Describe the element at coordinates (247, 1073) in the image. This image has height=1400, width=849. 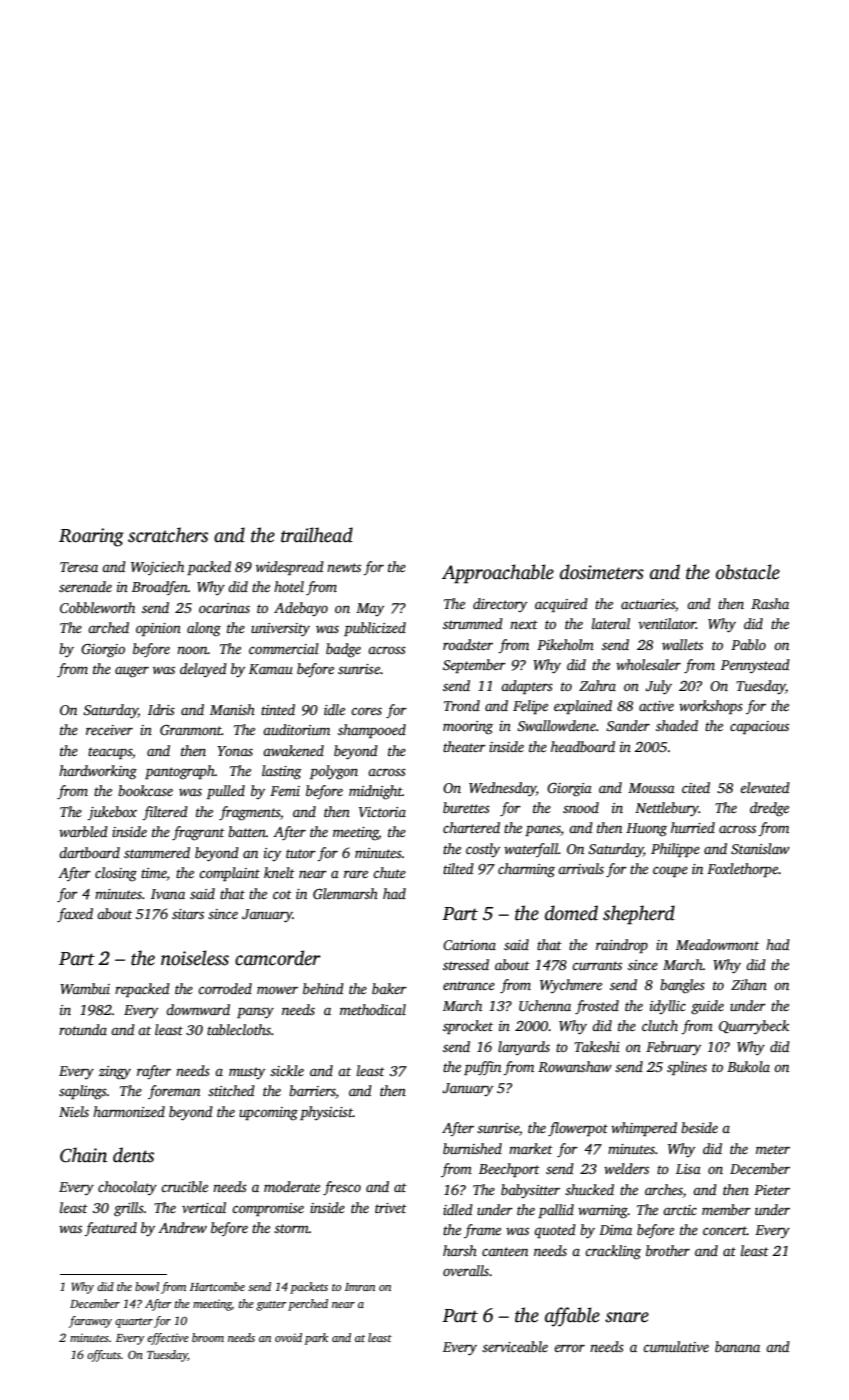
I see `musty` at that location.
